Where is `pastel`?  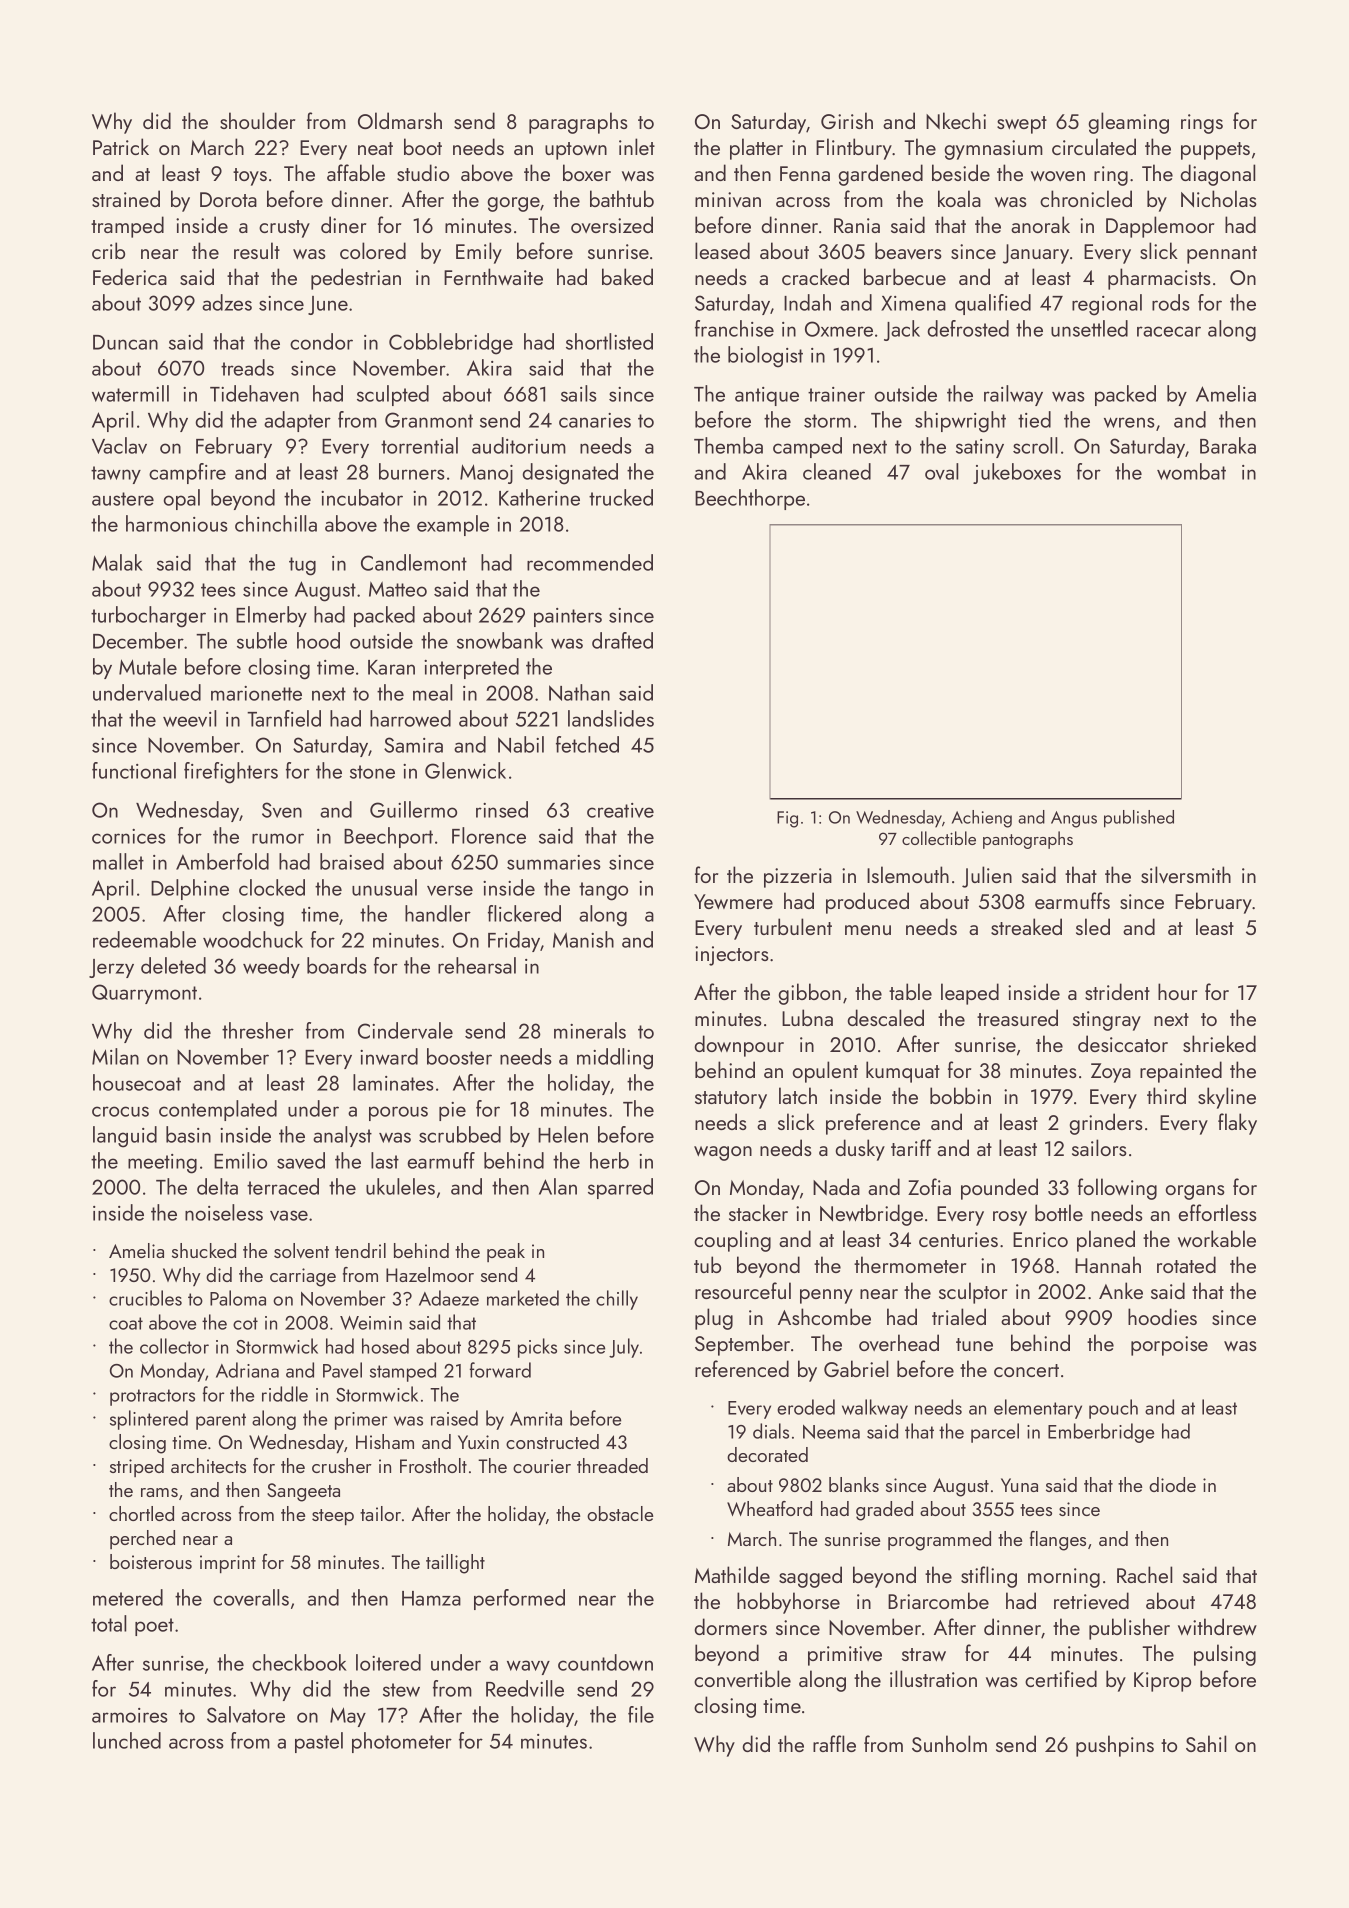 pastel is located at coordinates (319, 1742).
